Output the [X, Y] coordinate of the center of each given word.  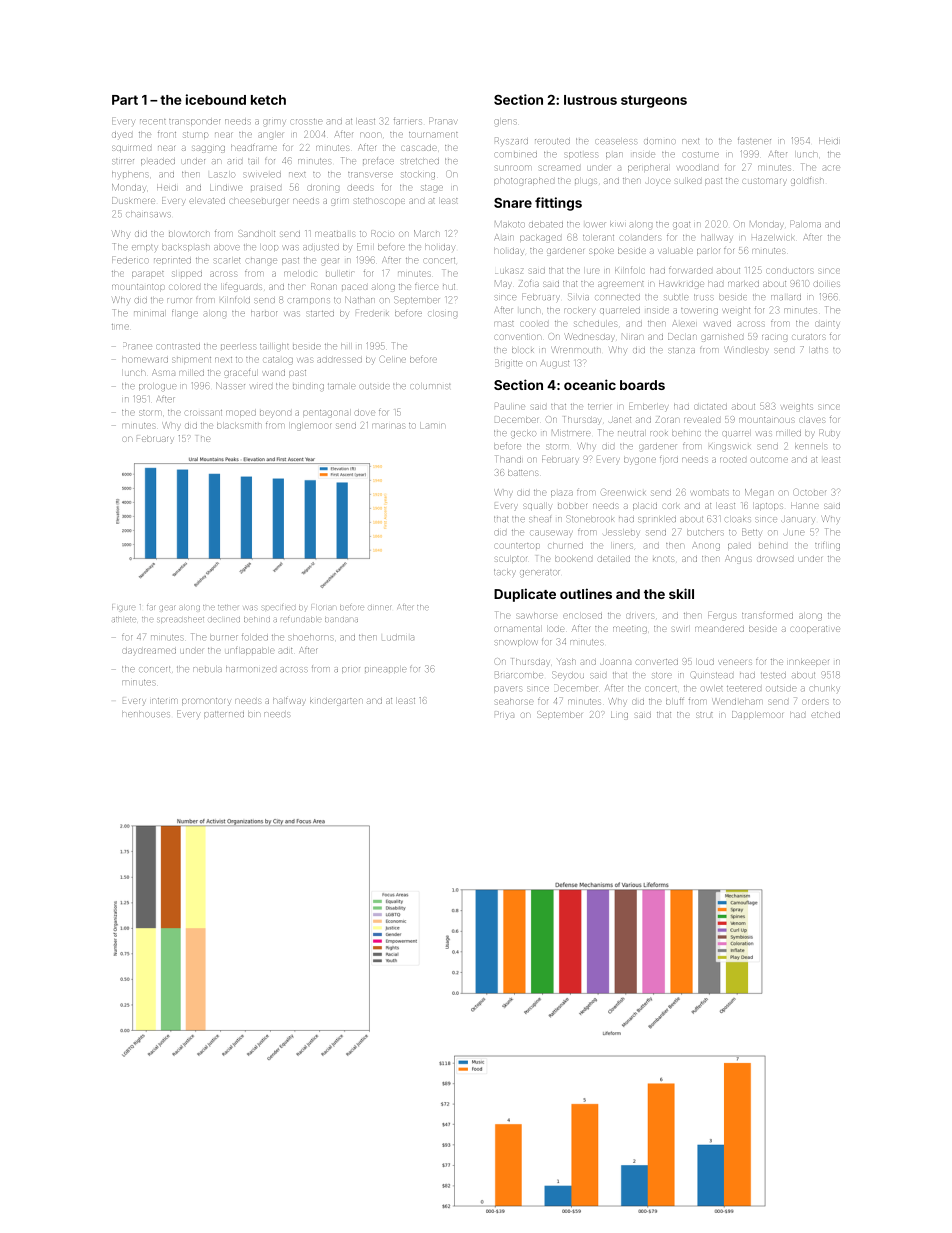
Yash [566, 661]
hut [449, 287]
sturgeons [654, 101]
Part [125, 100]
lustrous [590, 100]
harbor [264, 313]
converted [657, 662]
